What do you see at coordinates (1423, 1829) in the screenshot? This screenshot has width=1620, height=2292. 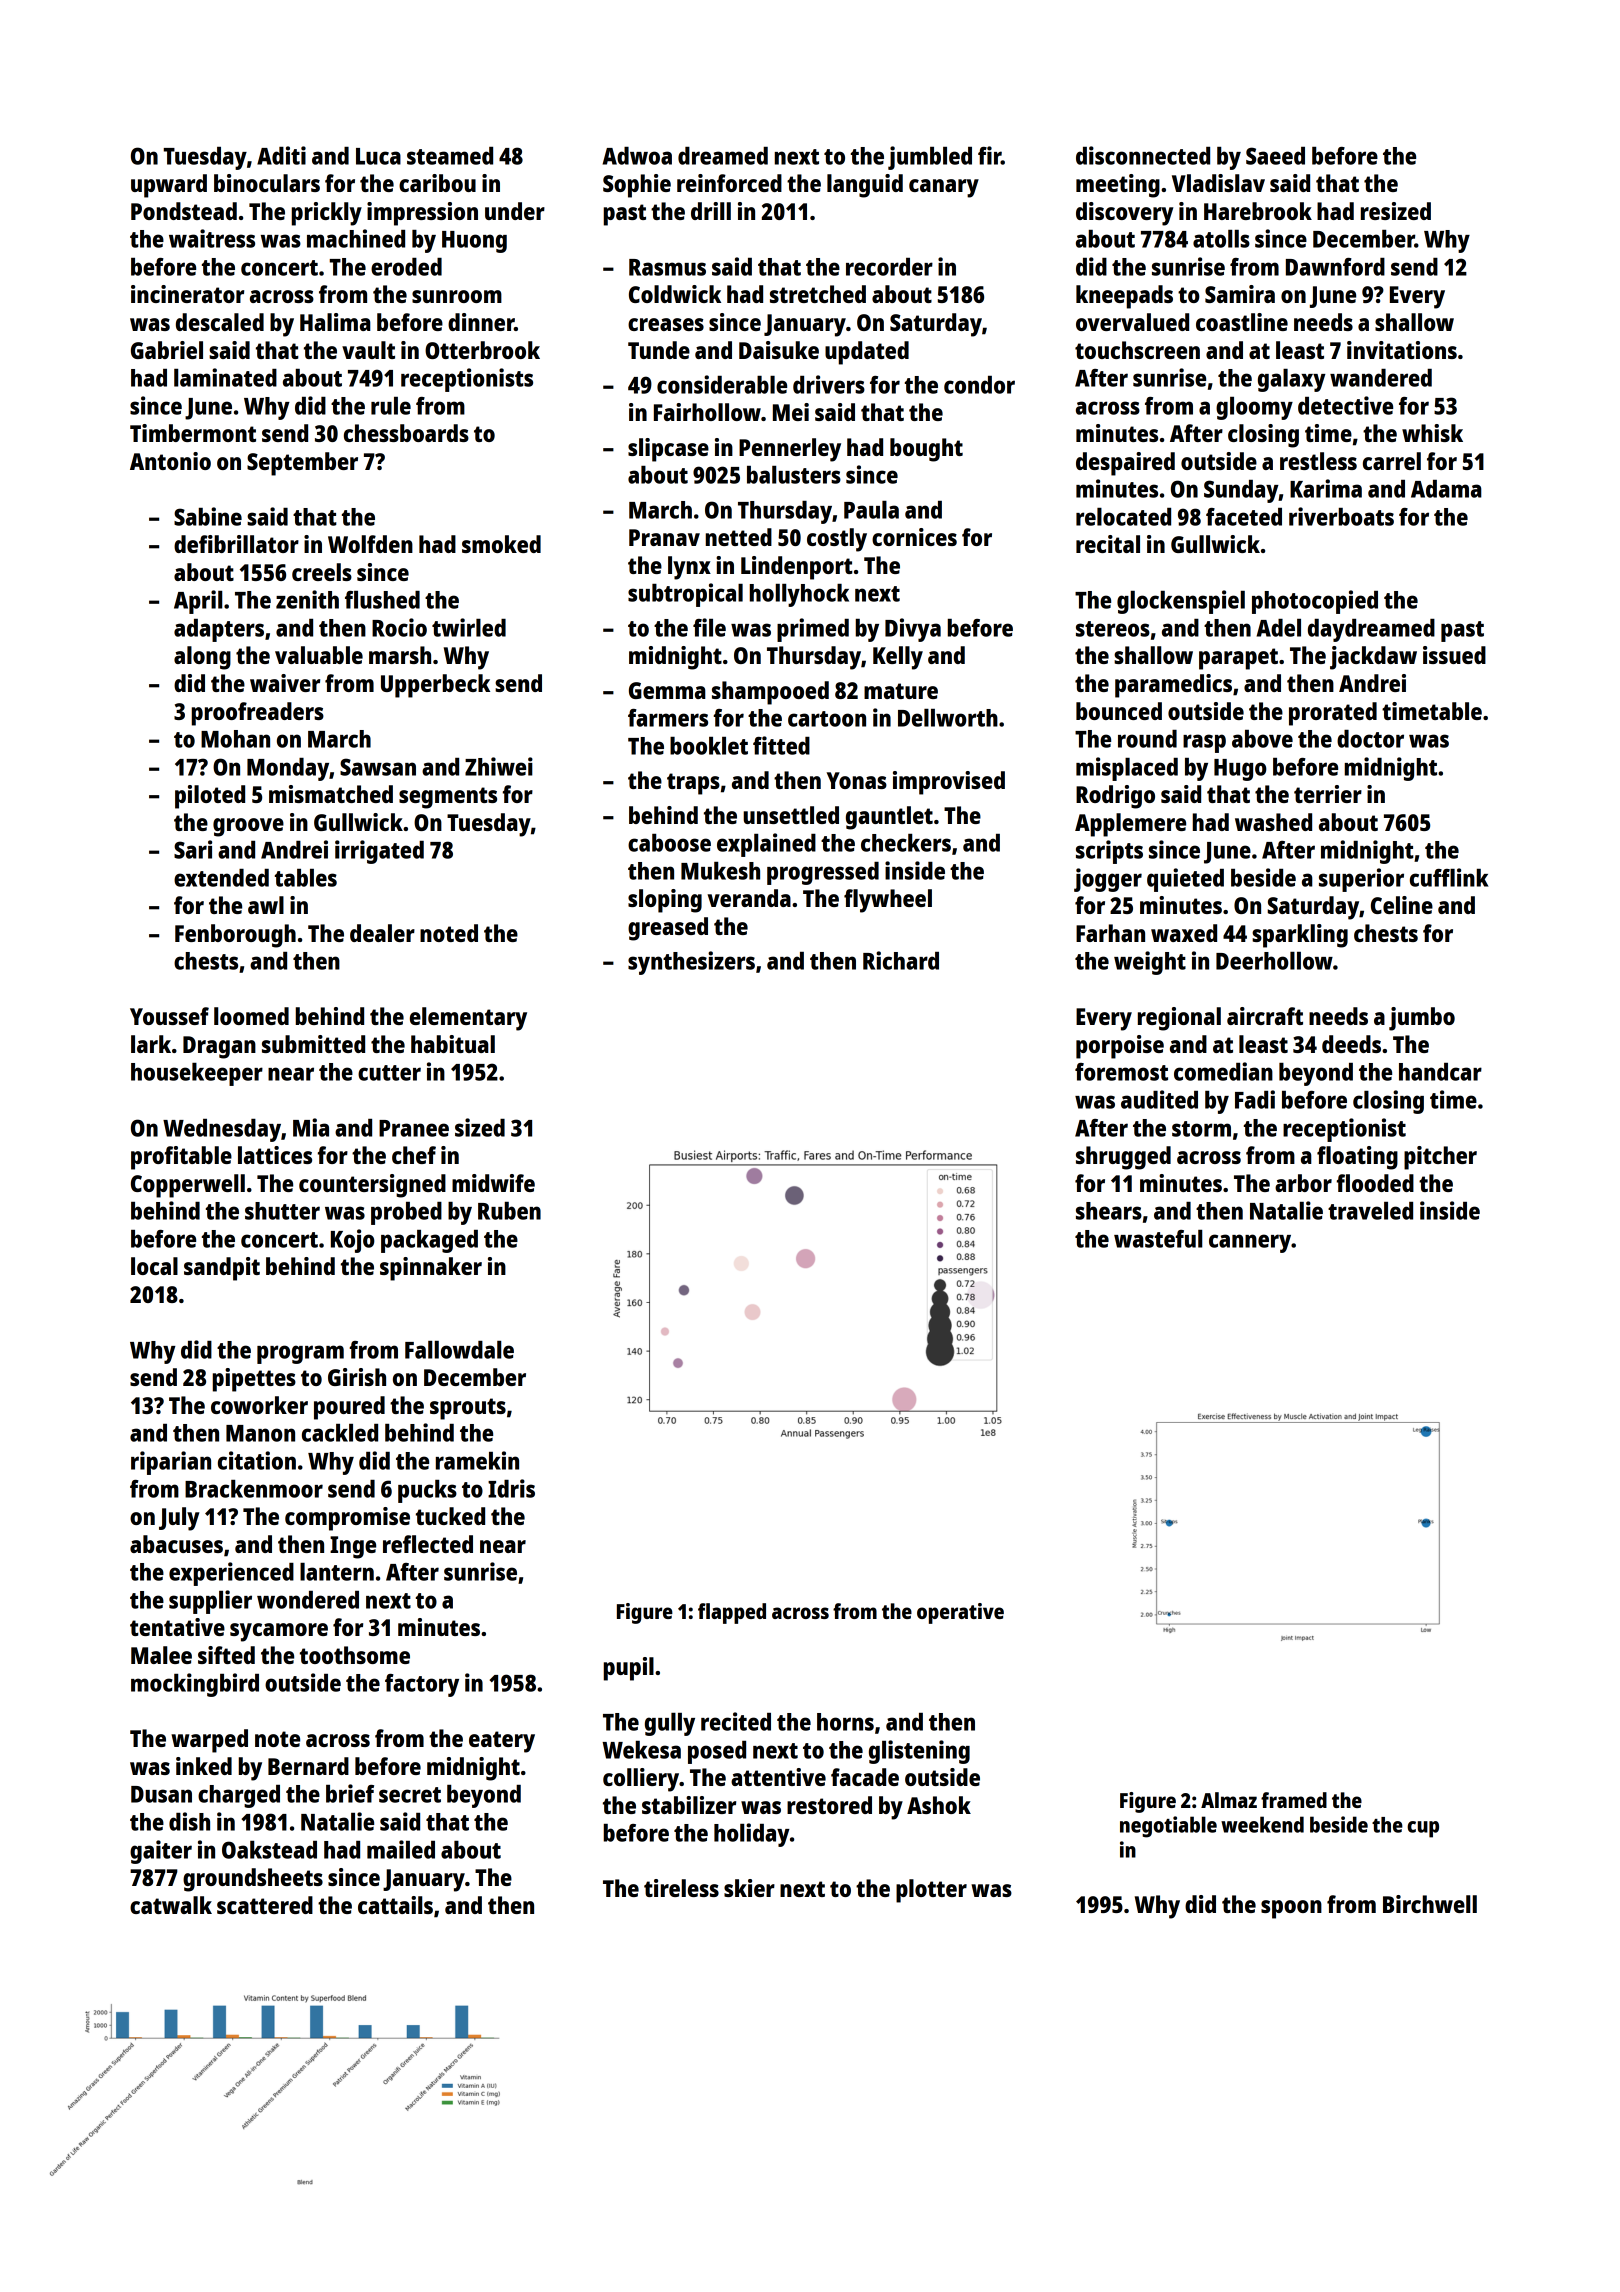 I see `cup` at bounding box center [1423, 1829].
